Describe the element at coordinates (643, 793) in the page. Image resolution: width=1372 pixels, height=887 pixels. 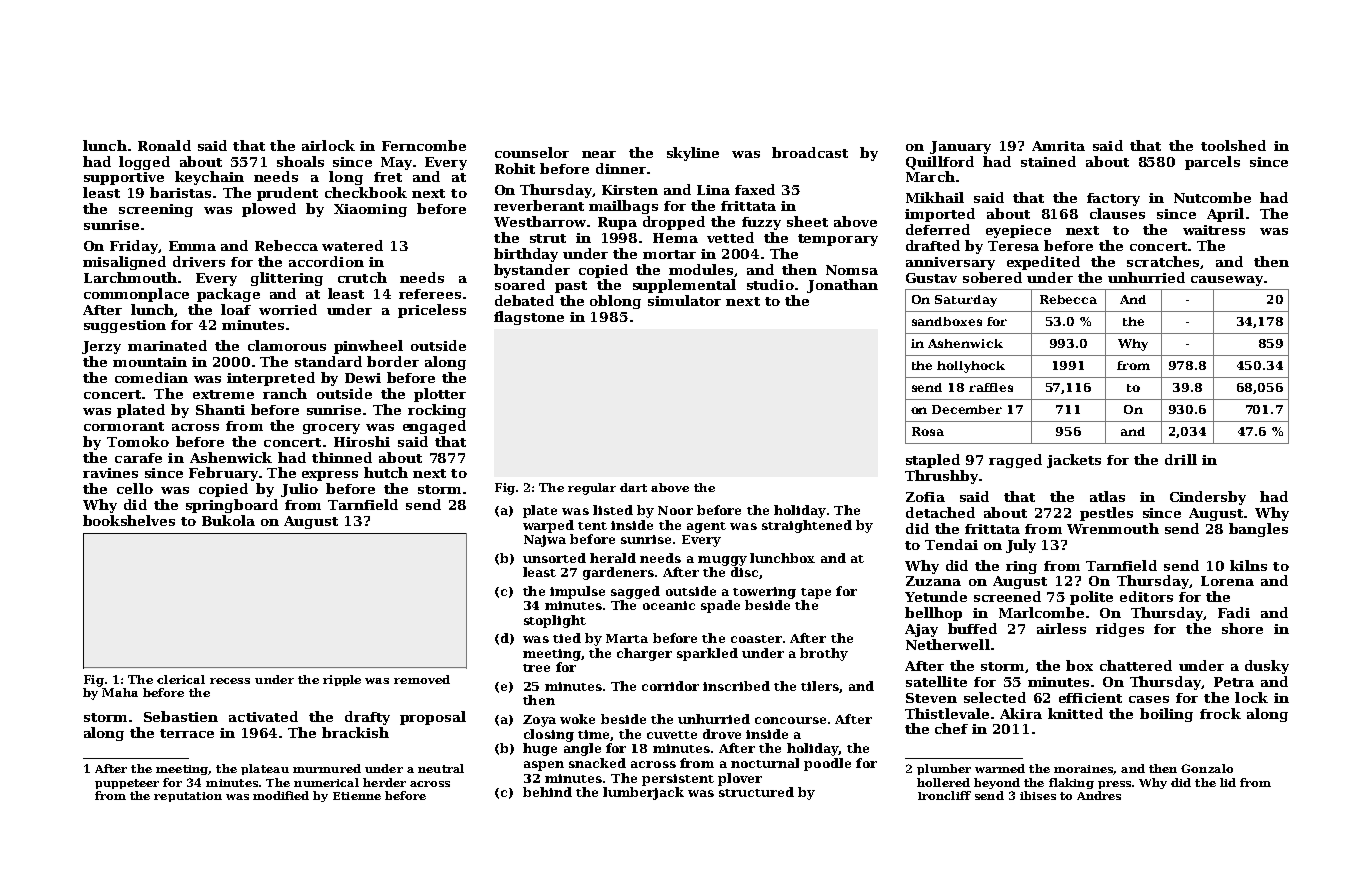
I see `lumberjack` at that location.
